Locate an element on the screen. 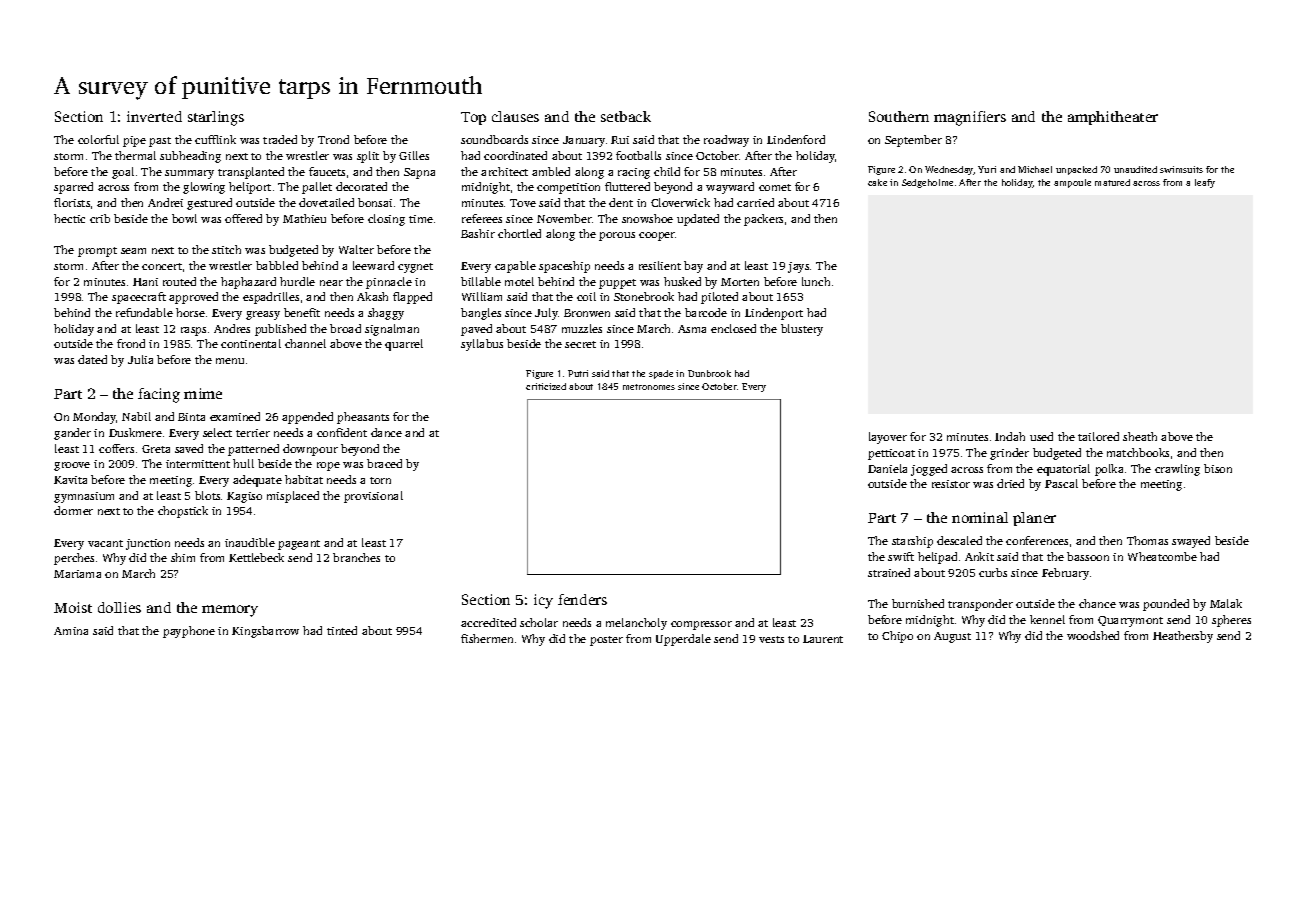  petticoat is located at coordinates (891, 454).
